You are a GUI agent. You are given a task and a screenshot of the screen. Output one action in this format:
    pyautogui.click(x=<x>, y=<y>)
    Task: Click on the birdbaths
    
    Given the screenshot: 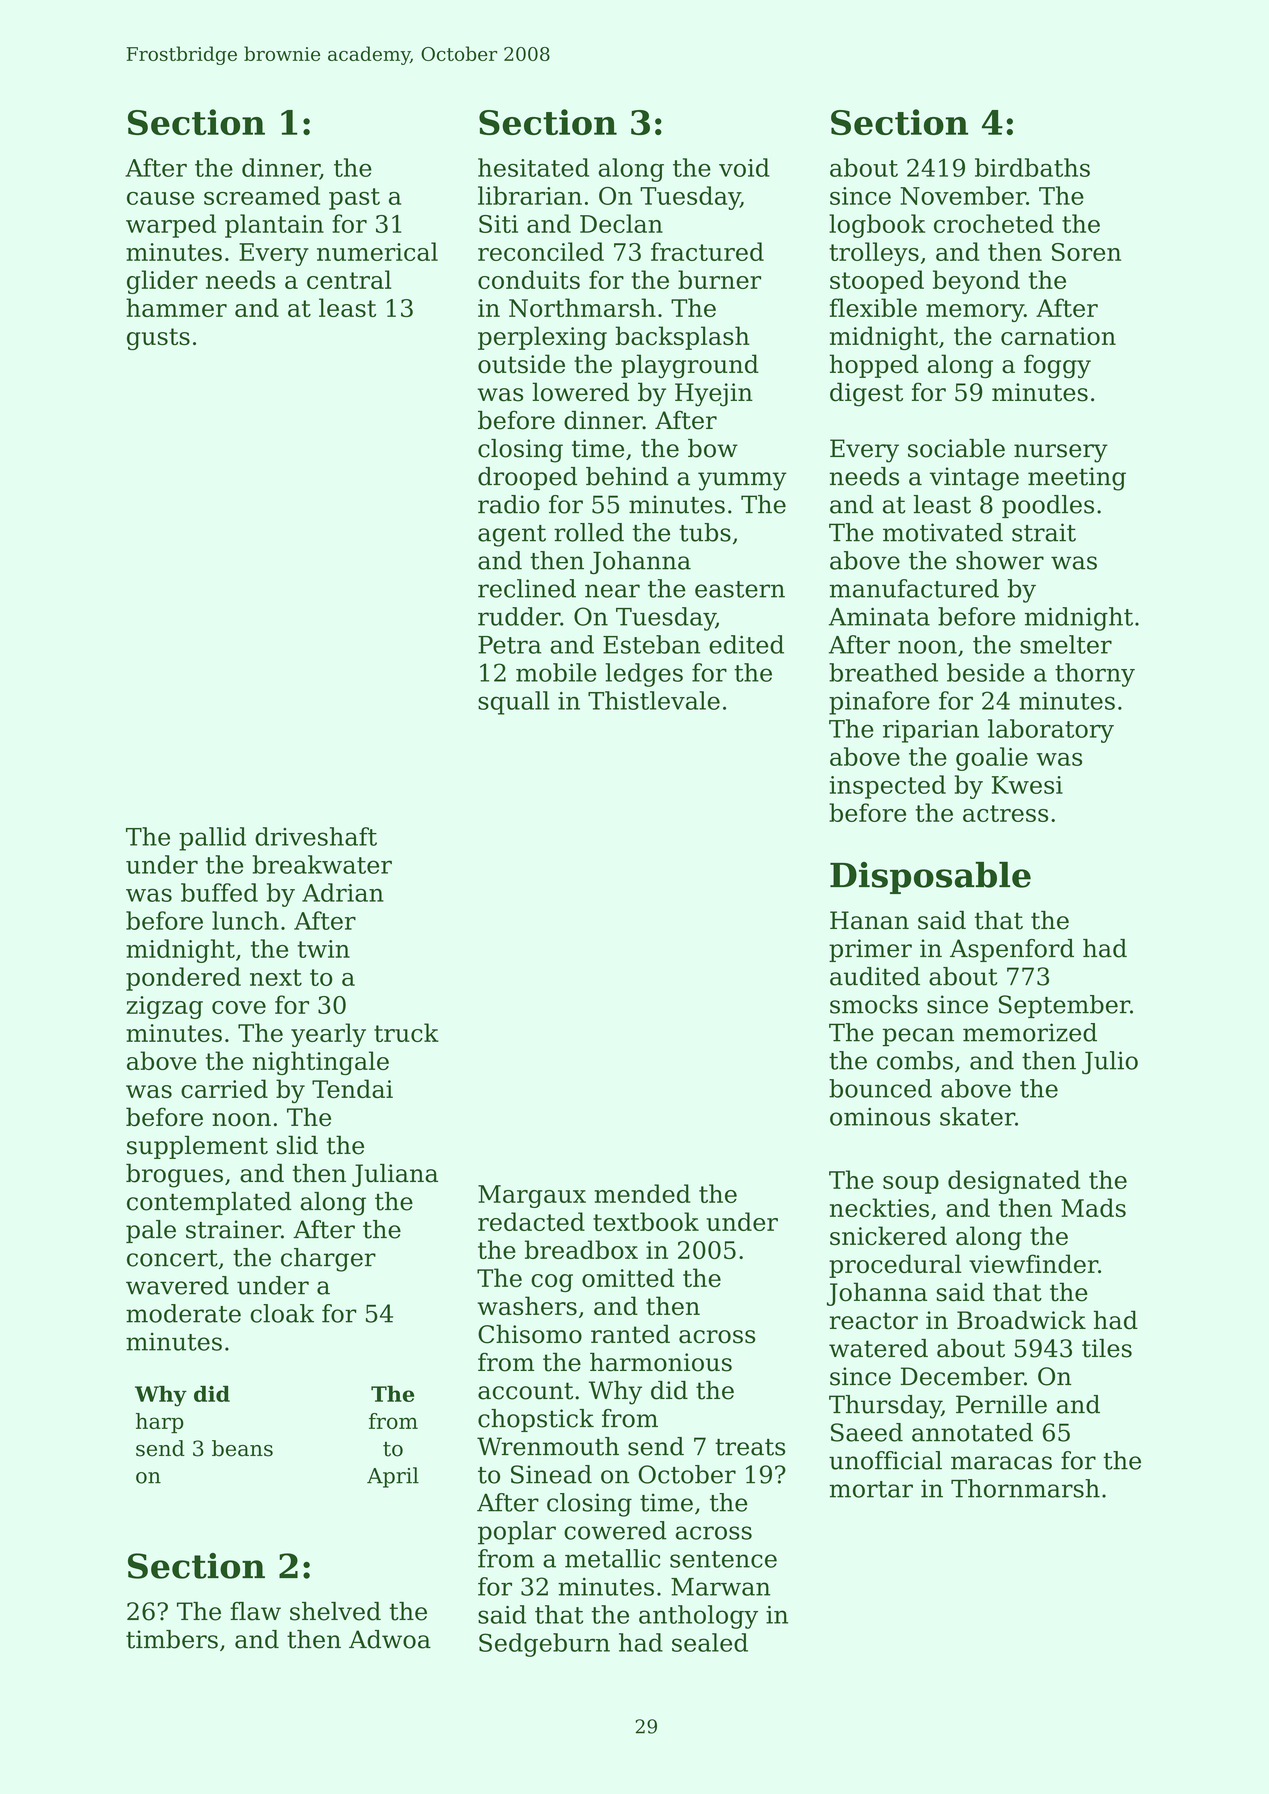 What is the action you would take?
    pyautogui.click(x=1032, y=167)
